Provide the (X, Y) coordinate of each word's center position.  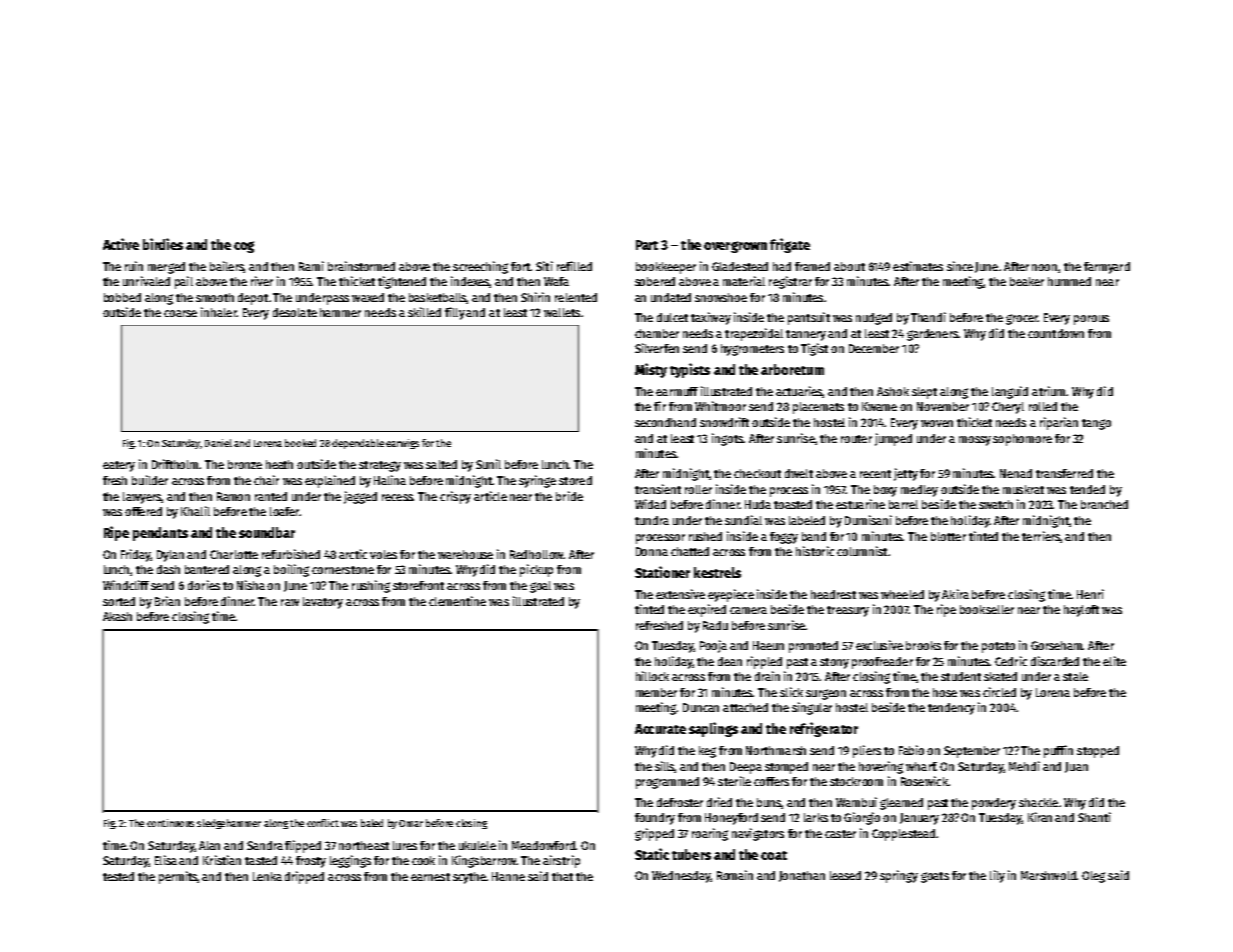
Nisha (251, 585)
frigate (790, 245)
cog (244, 247)
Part (647, 245)
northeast (364, 845)
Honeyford (731, 819)
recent (875, 474)
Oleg (1093, 877)
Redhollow (537, 554)
